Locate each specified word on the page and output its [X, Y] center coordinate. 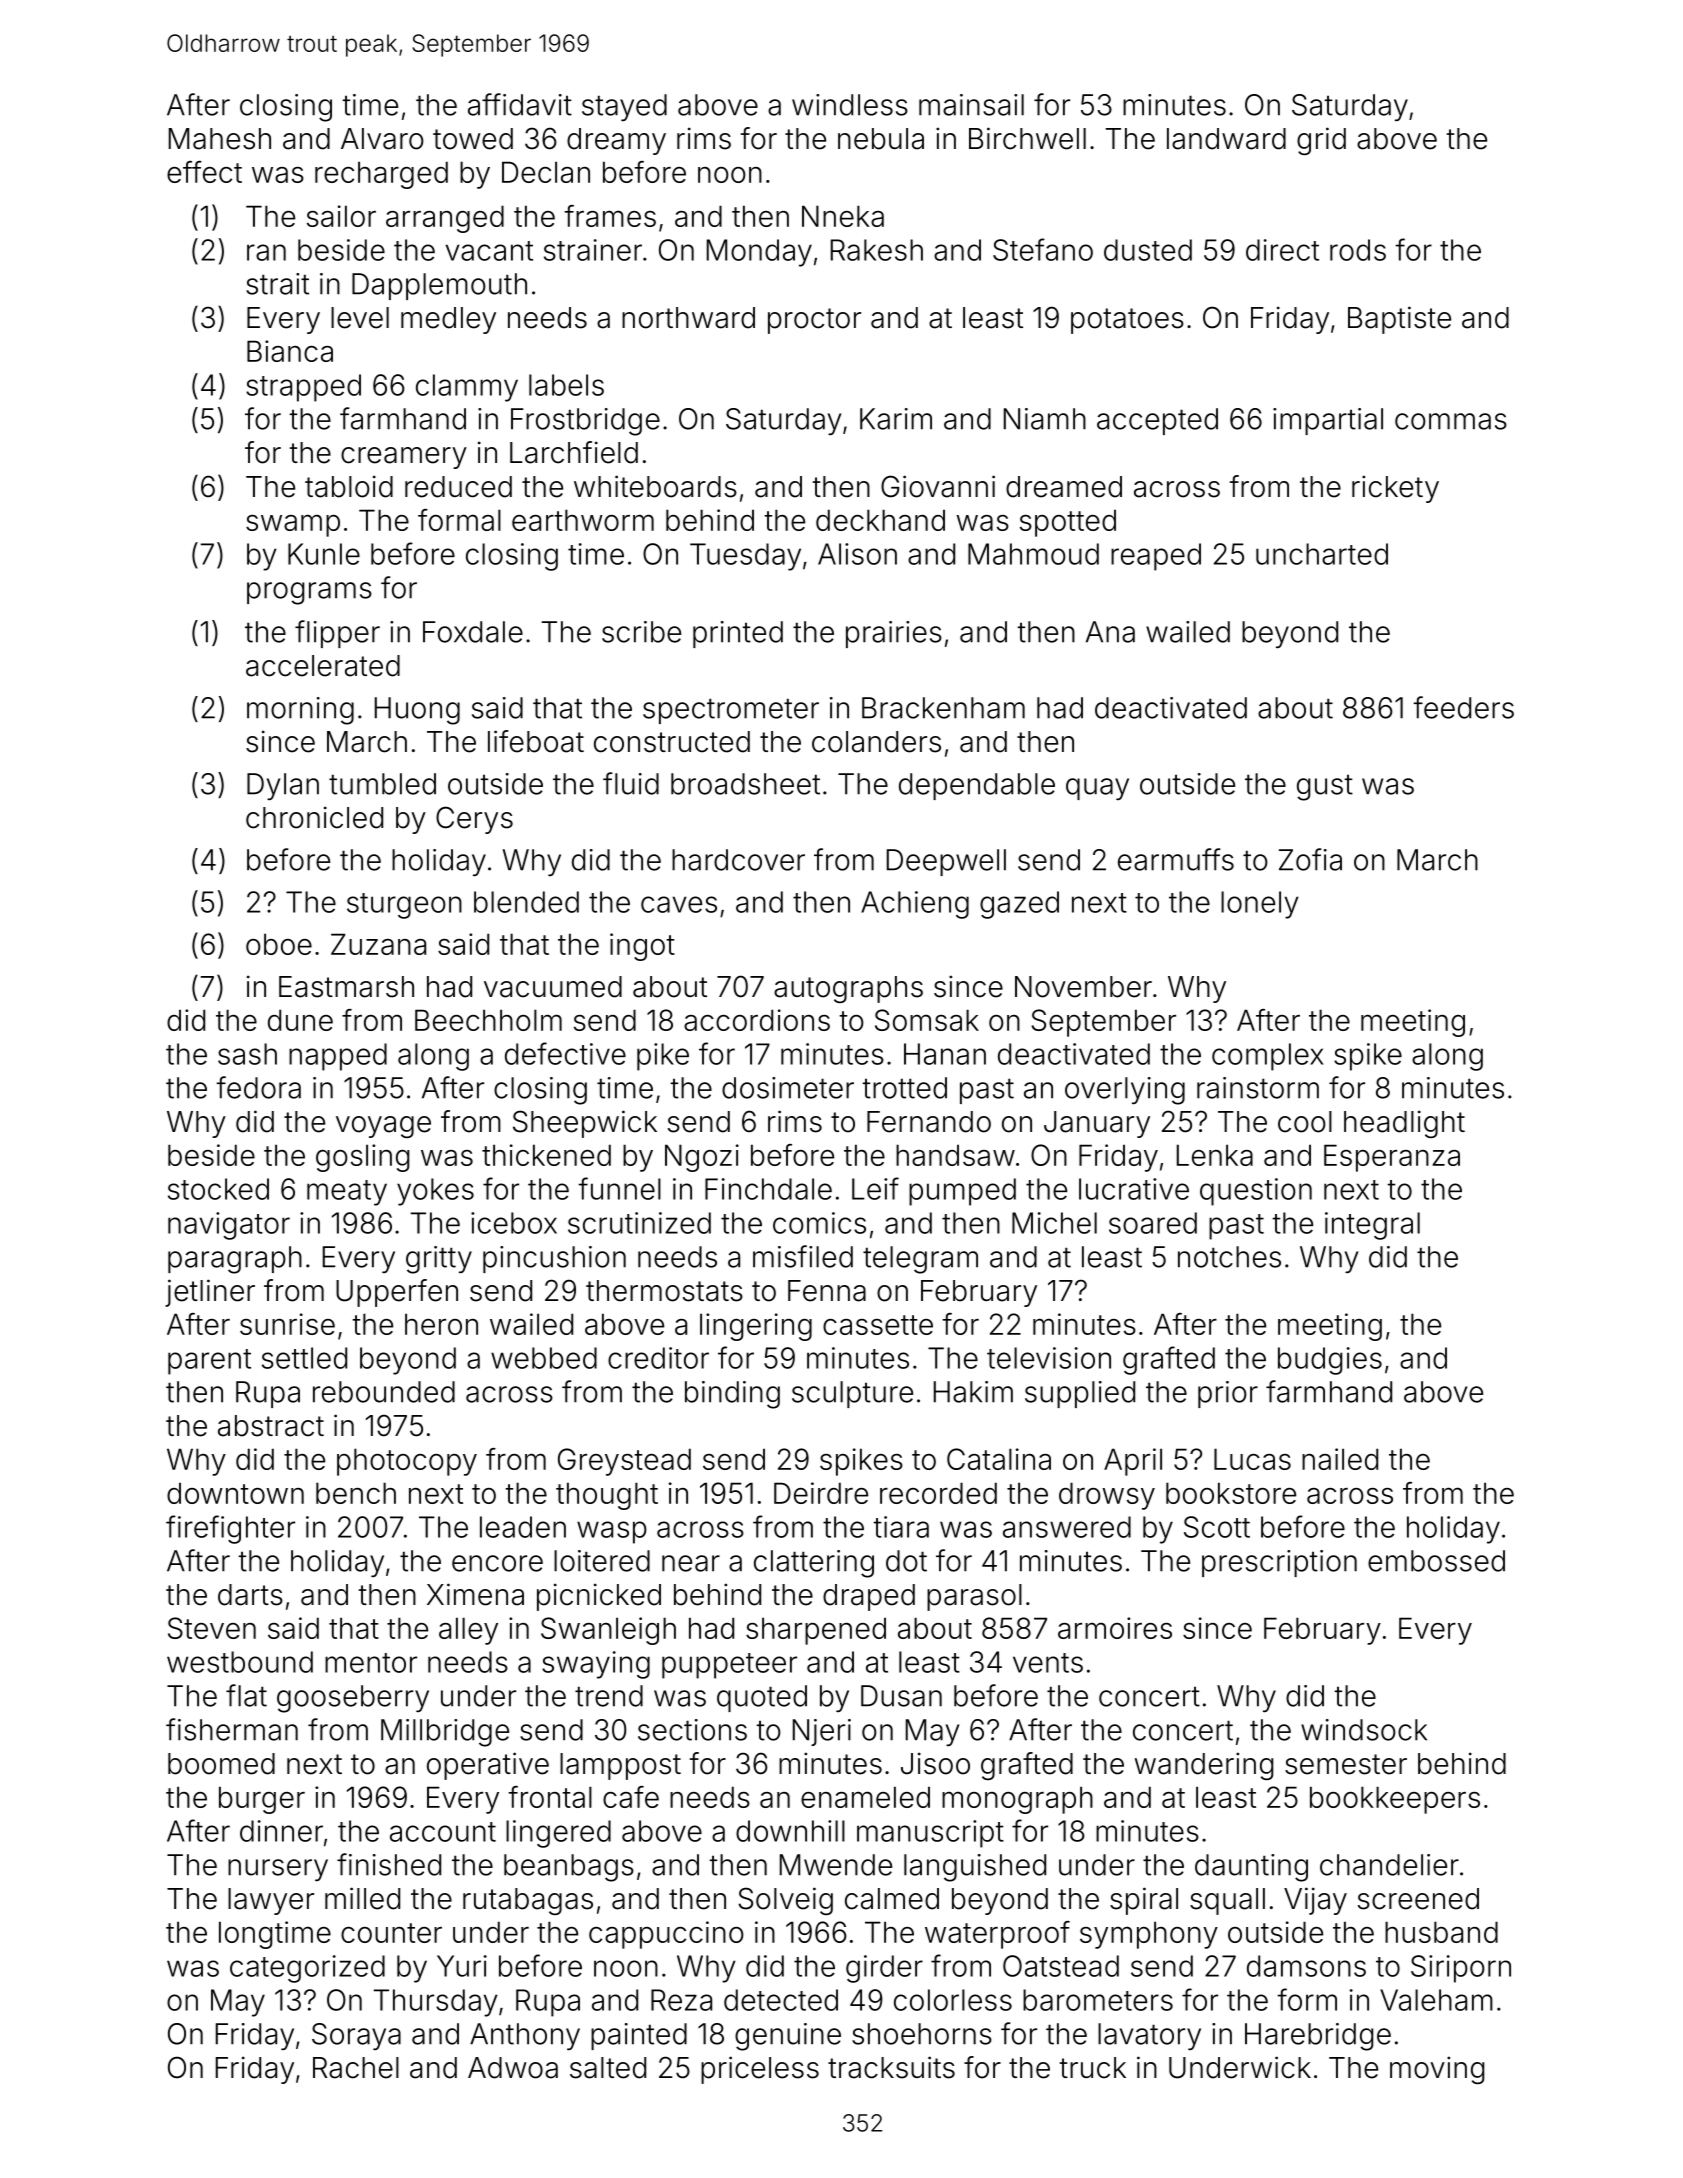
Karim [896, 419]
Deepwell [946, 862]
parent [209, 1362]
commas [1451, 421]
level [360, 318]
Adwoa [513, 2068]
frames [610, 216]
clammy [467, 388]
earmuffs [1176, 859]
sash [247, 1054]
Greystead [624, 1462]
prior [1228, 1394]
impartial [1328, 421]
